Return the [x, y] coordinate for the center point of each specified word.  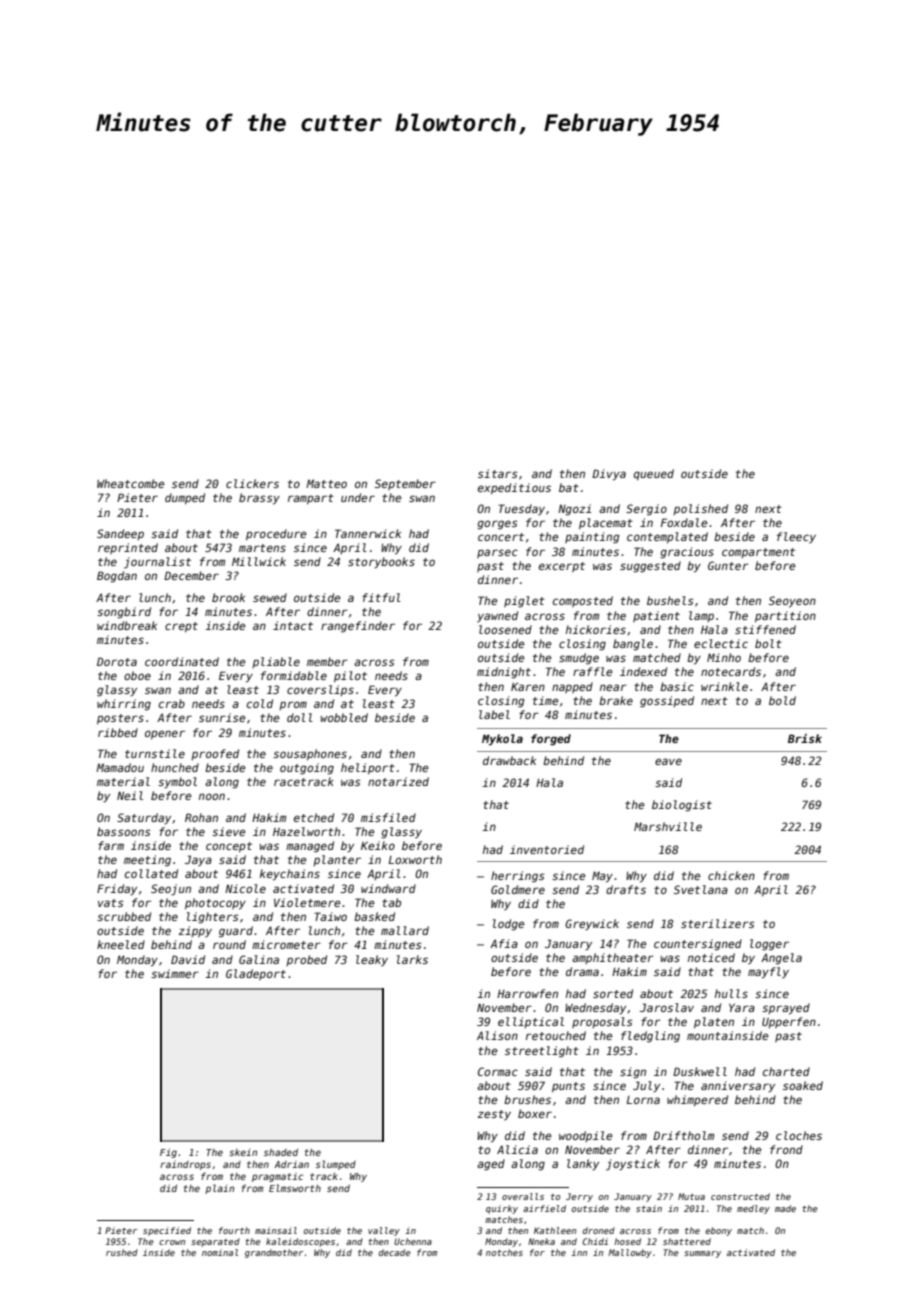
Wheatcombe [130, 483]
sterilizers [718, 923]
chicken [731, 875]
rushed [122, 1252]
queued [654, 474]
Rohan [201, 817]
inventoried [547, 849]
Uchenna [413, 1241]
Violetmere [307, 902]
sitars [498, 473]
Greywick [592, 925]
